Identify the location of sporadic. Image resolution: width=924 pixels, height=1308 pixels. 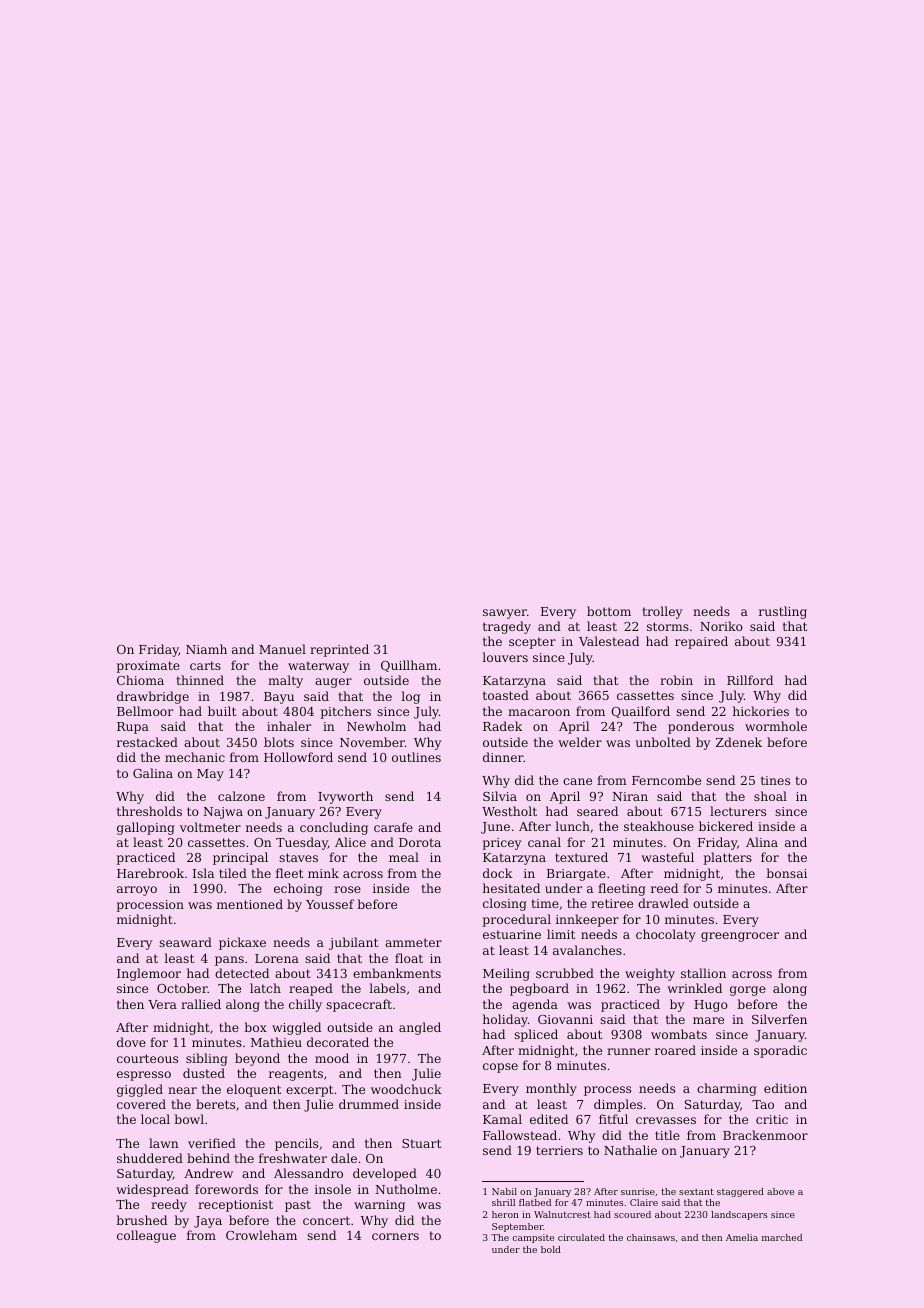
(780, 1051).
